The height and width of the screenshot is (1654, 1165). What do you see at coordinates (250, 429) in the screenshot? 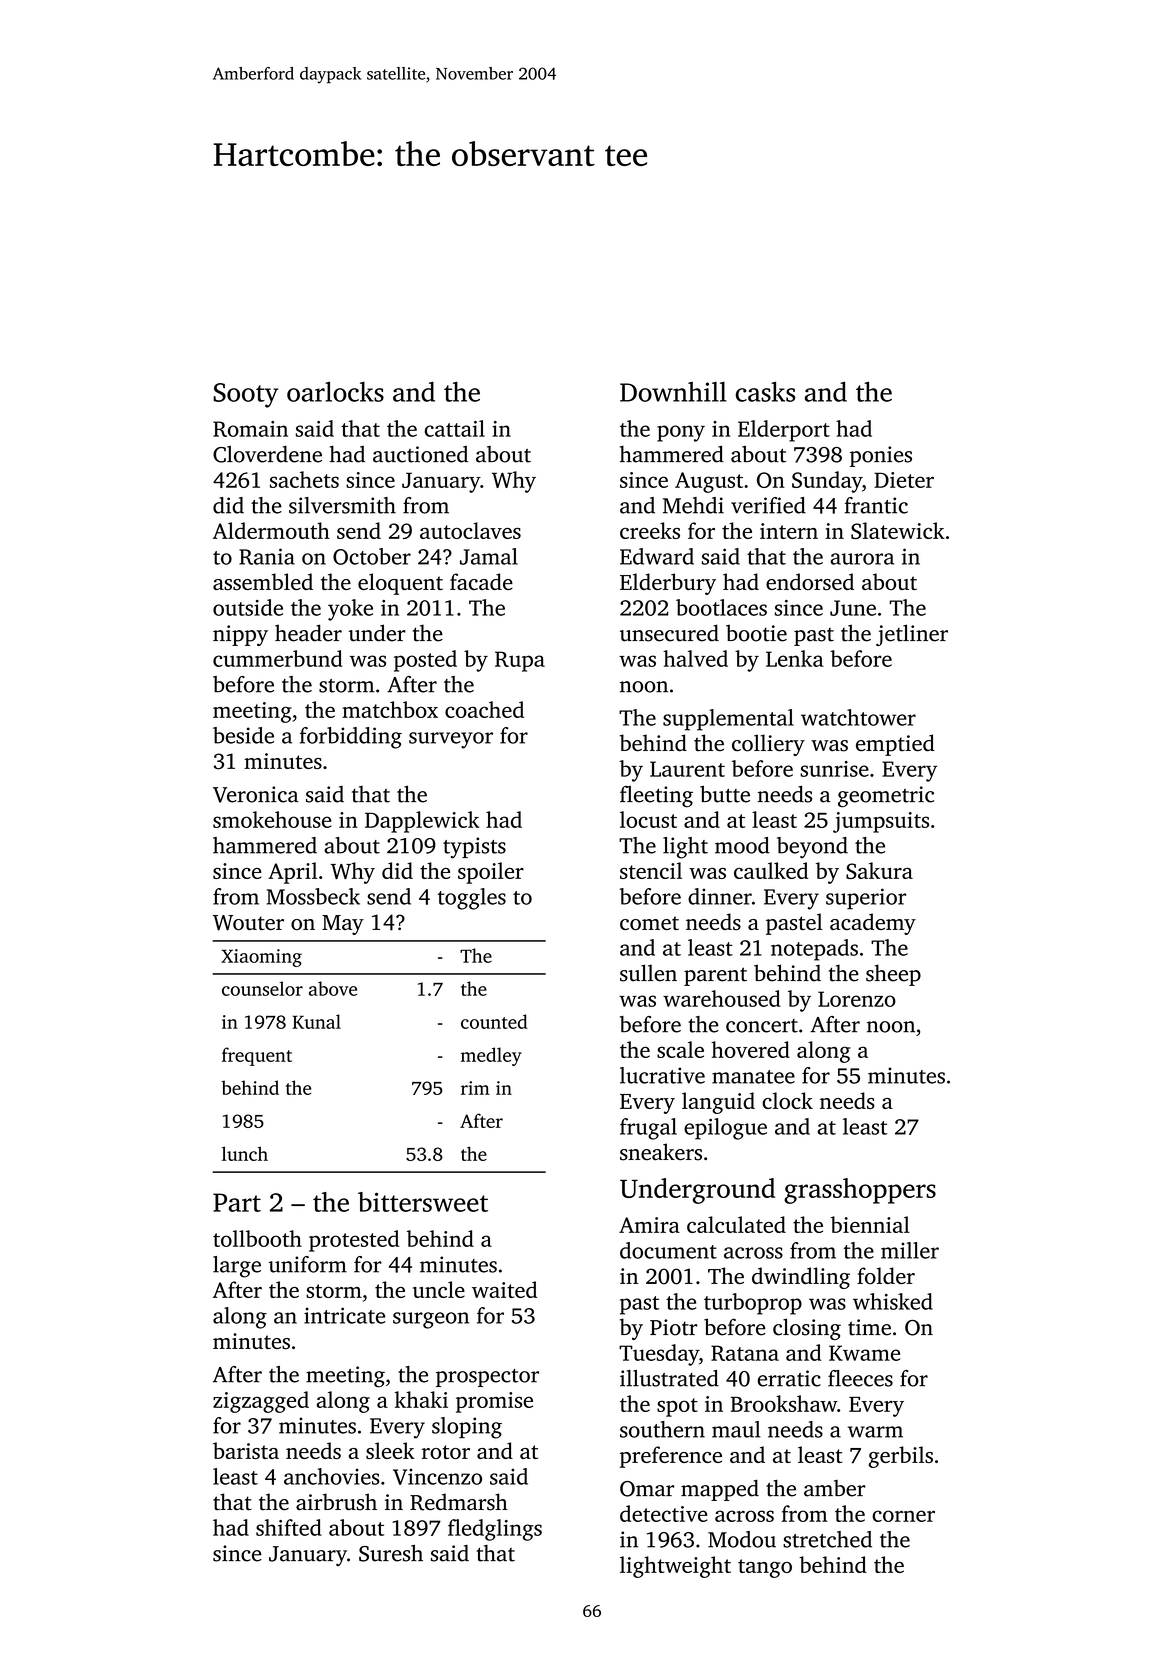
I see `Romain` at bounding box center [250, 429].
